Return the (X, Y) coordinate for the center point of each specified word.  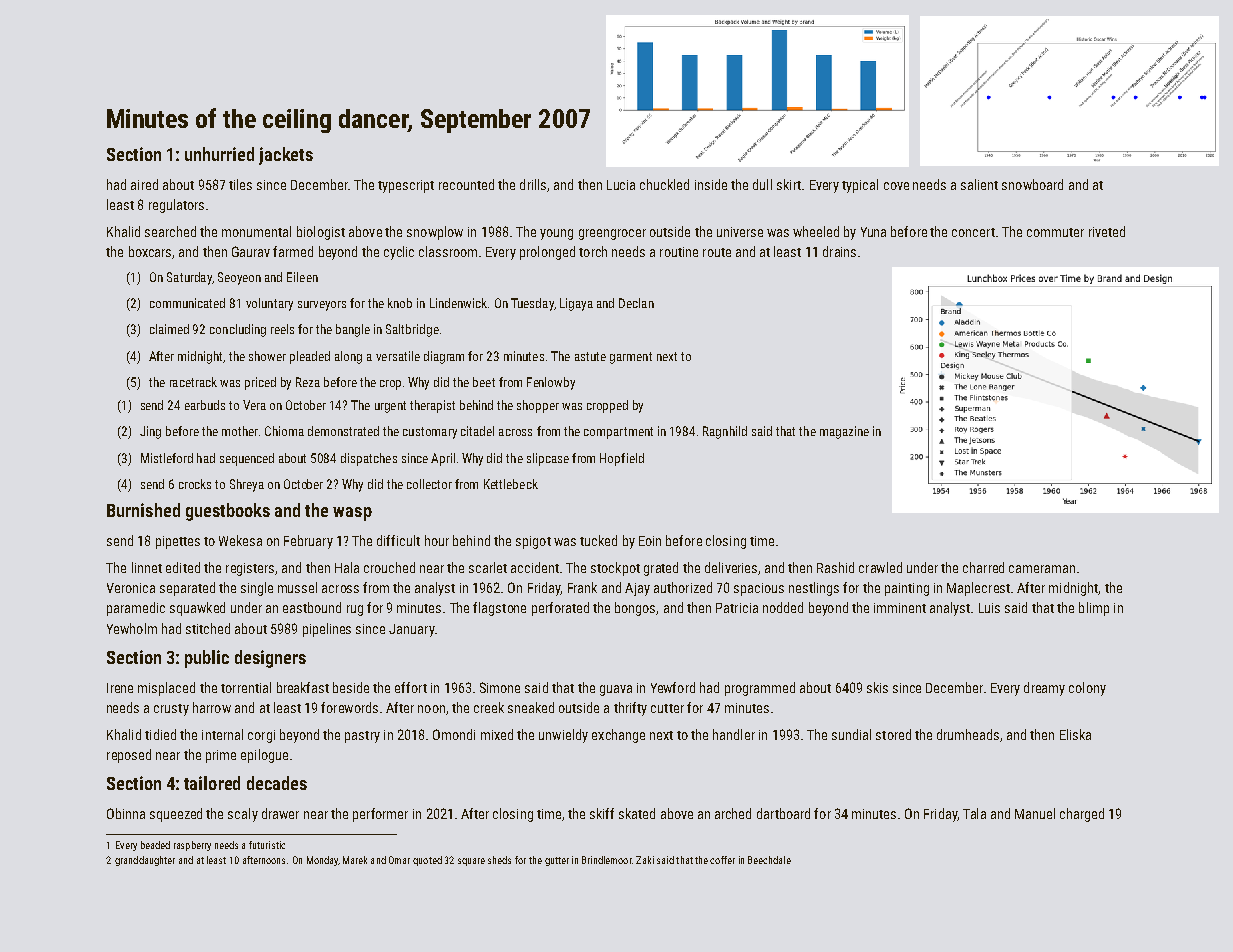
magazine (844, 432)
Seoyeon (239, 278)
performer (380, 815)
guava (616, 690)
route (717, 252)
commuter (1055, 232)
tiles (240, 184)
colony (1087, 689)
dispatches (369, 459)
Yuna (873, 232)
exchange (618, 736)
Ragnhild (725, 432)
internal (222, 734)
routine (679, 252)
